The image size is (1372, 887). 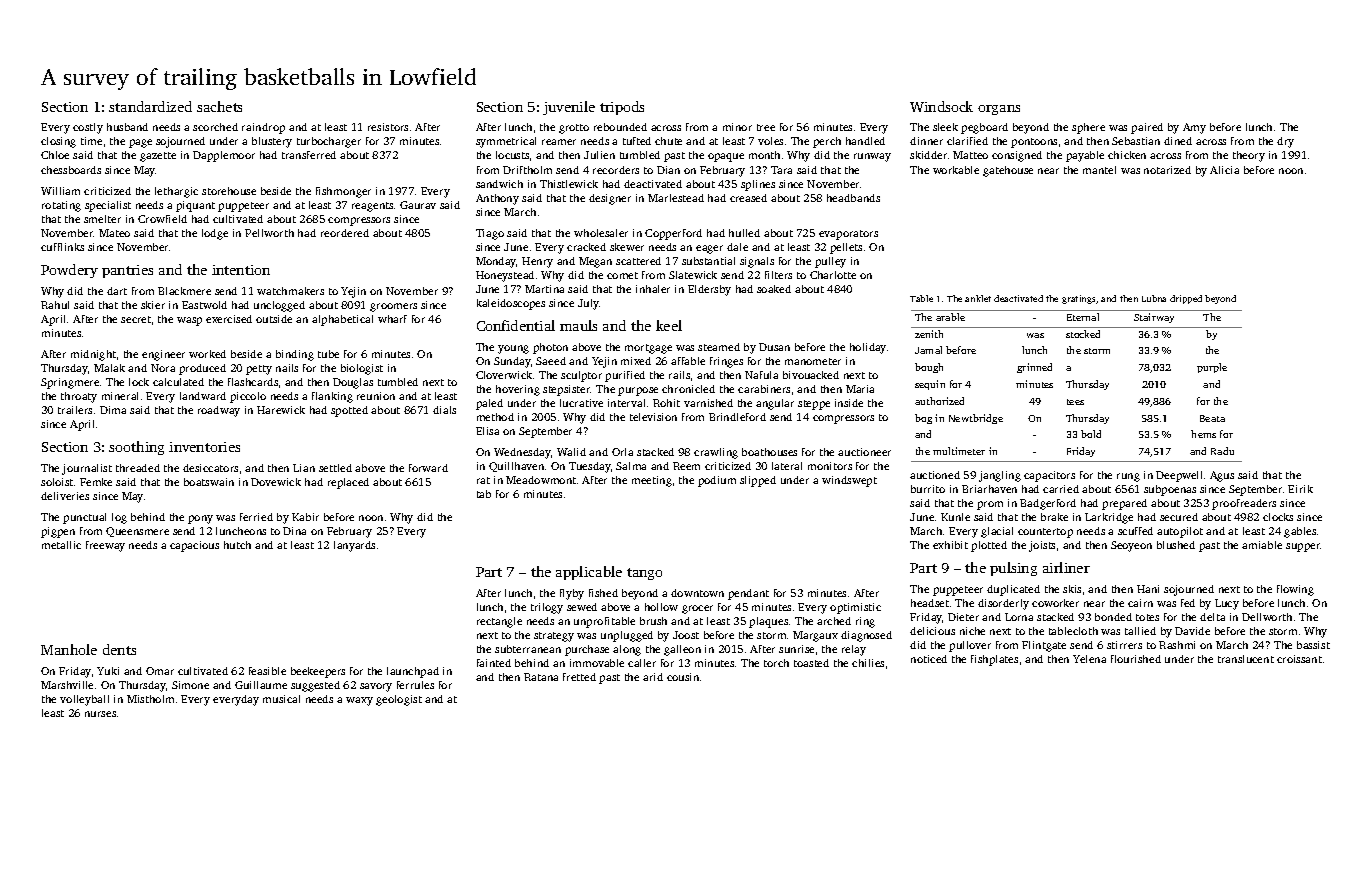 What do you see at coordinates (100, 714) in the image?
I see `nurses` at bounding box center [100, 714].
